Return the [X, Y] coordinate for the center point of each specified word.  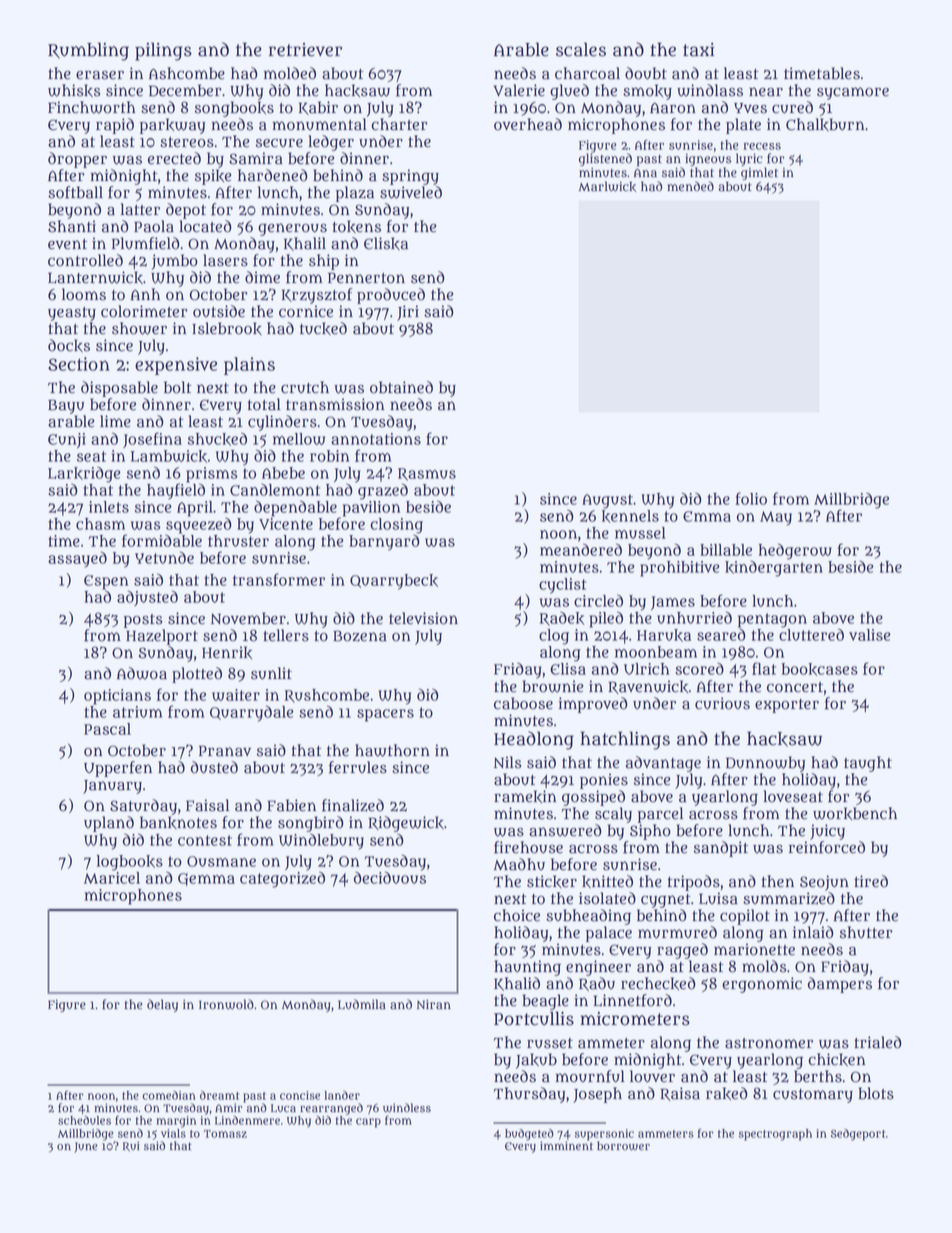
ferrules [358, 767]
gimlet [759, 173]
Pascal [107, 729]
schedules [84, 1120]
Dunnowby [766, 764]
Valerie [519, 90]
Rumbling [88, 51]
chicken [837, 1059]
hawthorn [392, 750]
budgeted [529, 1135]
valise [870, 635]
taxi [698, 50]
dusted [214, 767]
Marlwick [607, 186]
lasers [225, 260]
